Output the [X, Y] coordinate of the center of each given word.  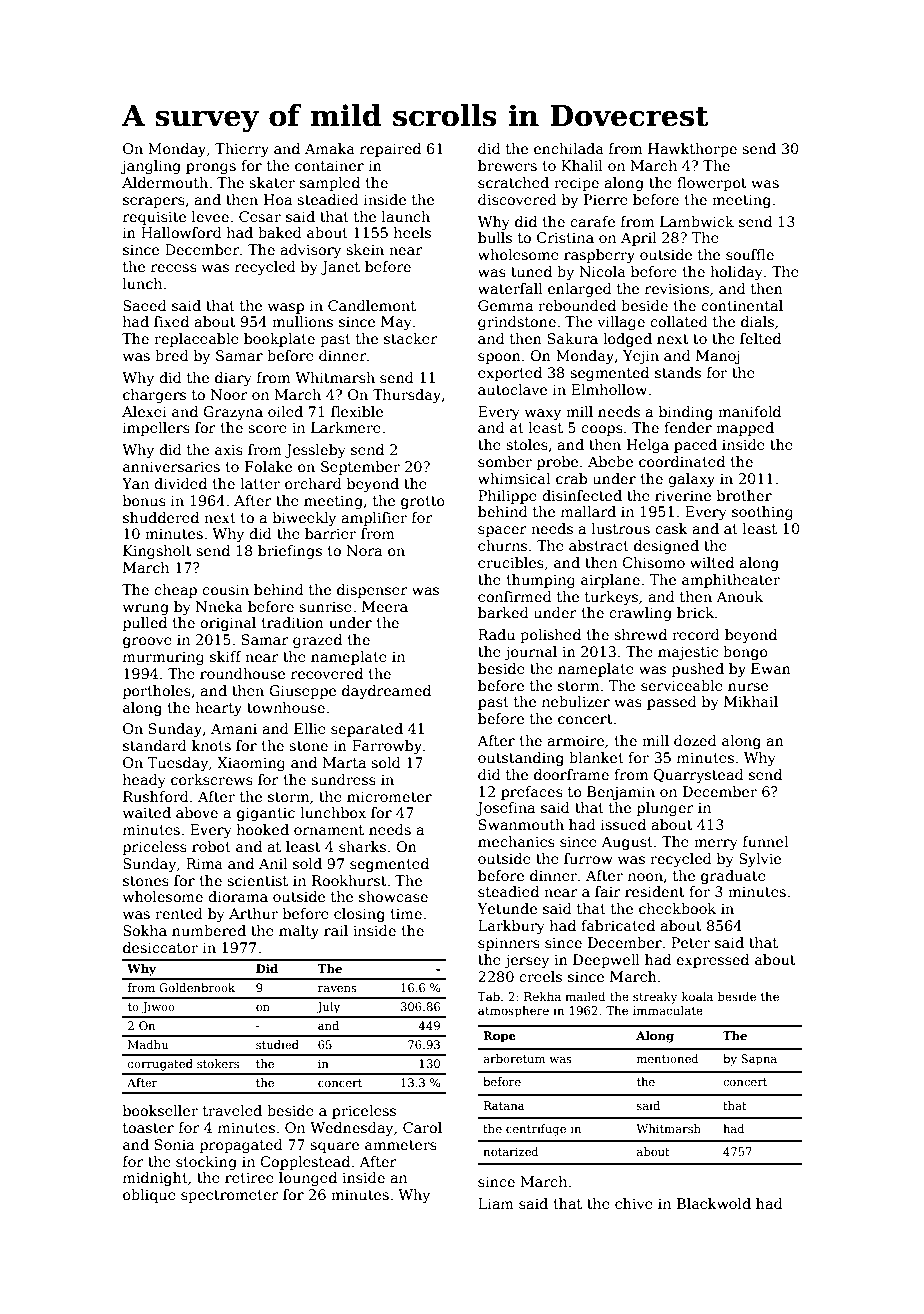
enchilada [569, 148]
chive [634, 1203]
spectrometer [230, 1196]
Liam [496, 1203]
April [638, 239]
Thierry [242, 150]
